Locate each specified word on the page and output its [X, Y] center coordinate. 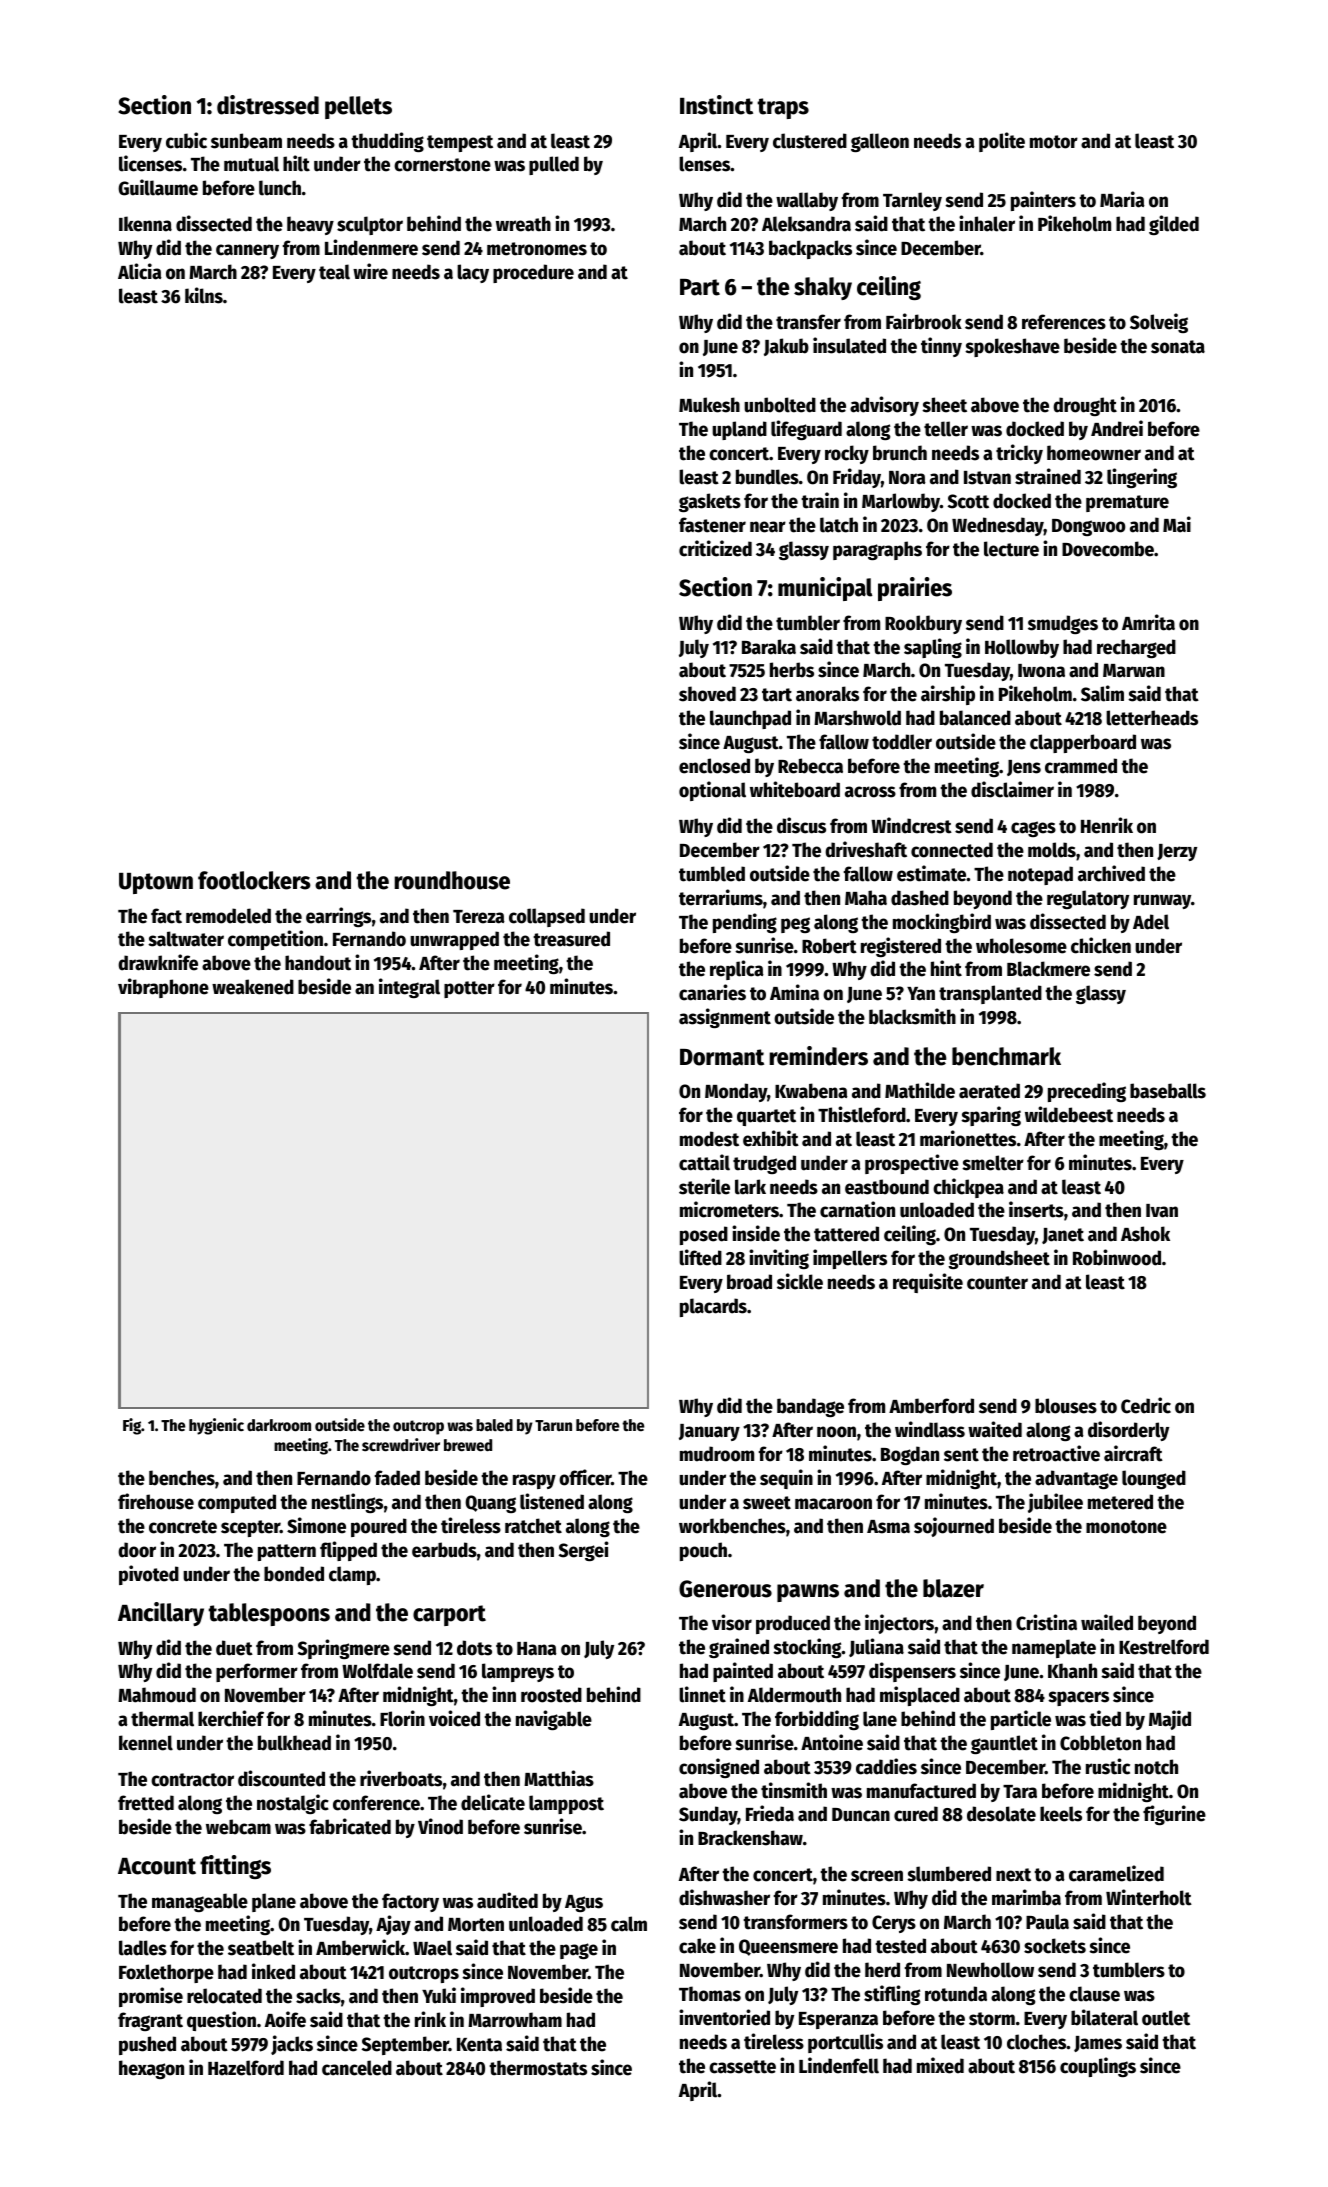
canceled [357, 2068]
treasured [571, 939]
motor [1054, 142]
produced [793, 1624]
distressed [268, 105]
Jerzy [1177, 852]
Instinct [716, 105]
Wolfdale [377, 1671]
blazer [953, 1588]
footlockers [254, 880]
